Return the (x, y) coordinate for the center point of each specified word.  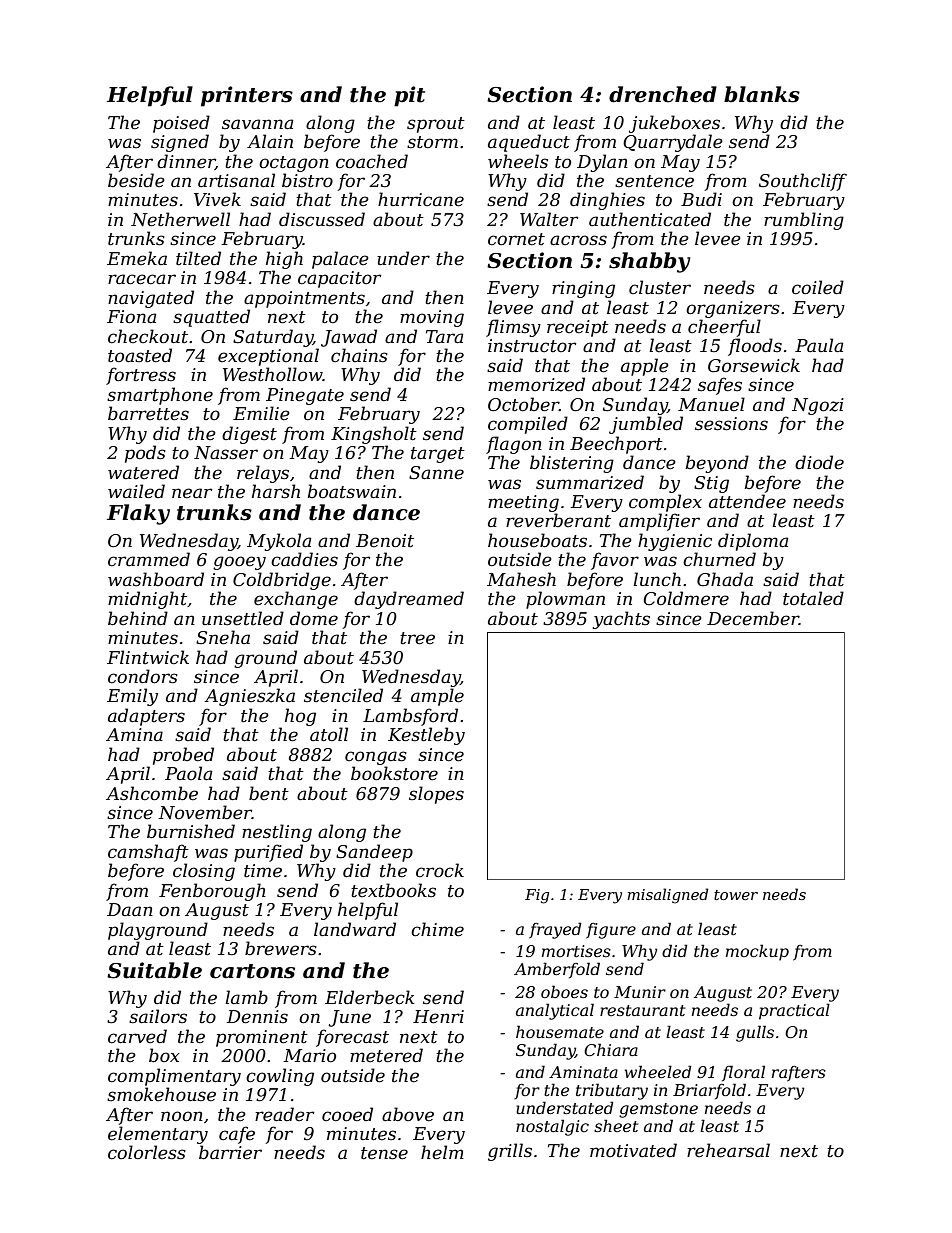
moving (432, 318)
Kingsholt (374, 435)
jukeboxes (674, 124)
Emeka (137, 258)
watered (143, 472)
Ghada (725, 579)
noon (182, 1116)
